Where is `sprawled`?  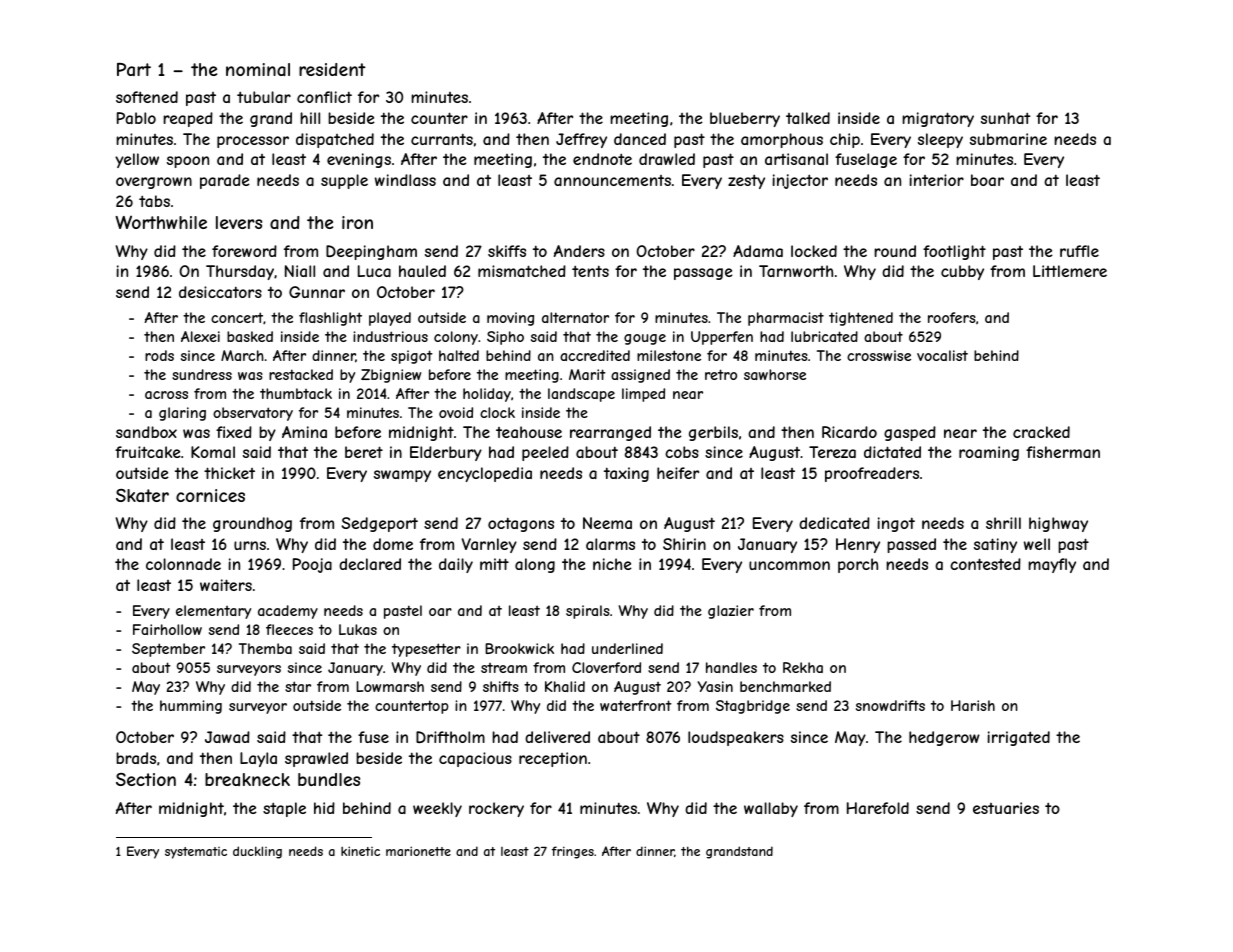
sprawled is located at coordinates (316, 759).
